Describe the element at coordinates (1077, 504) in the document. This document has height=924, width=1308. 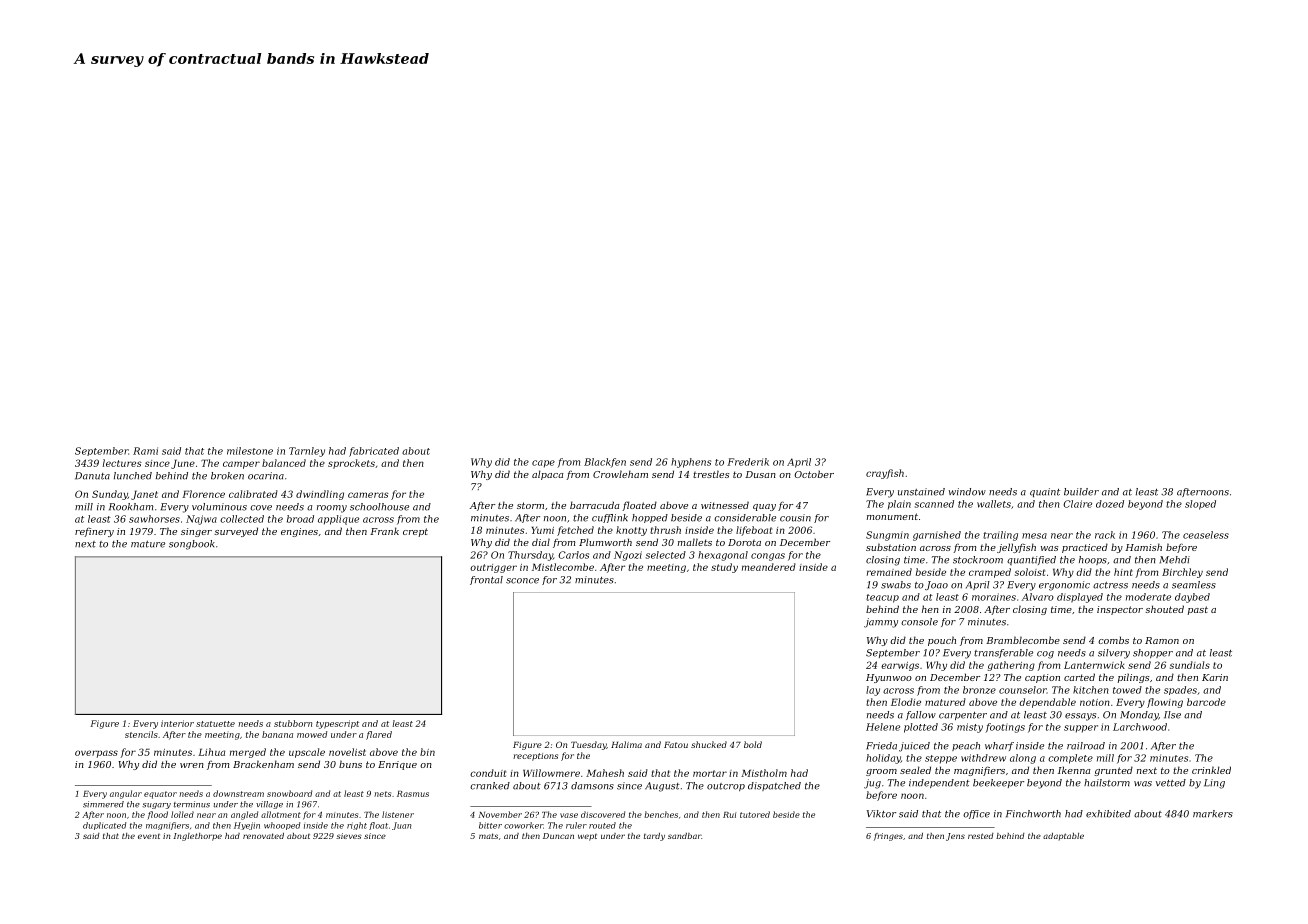
I see `Claire` at that location.
